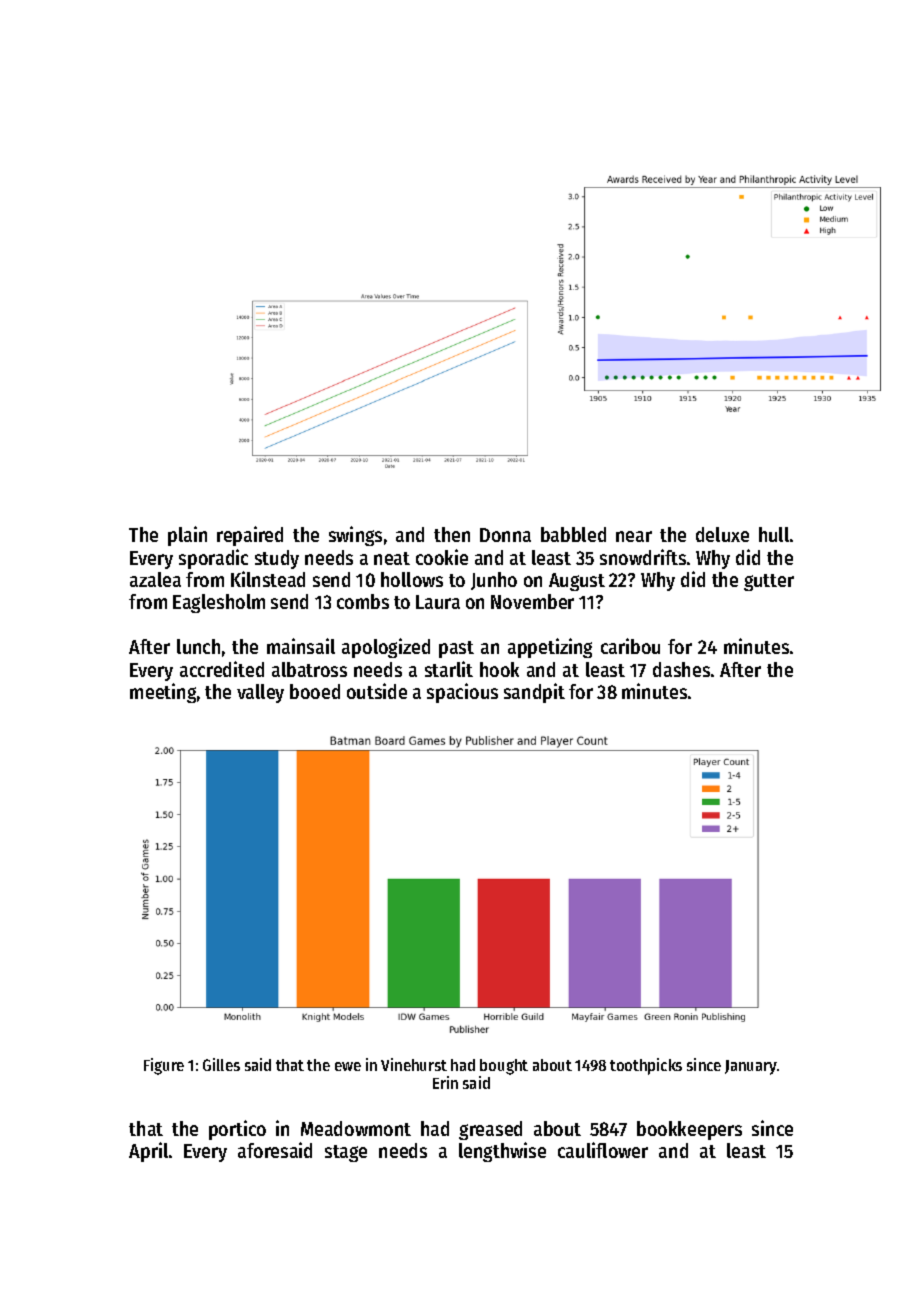  What do you see at coordinates (449, 669) in the screenshot?
I see `starlit` at bounding box center [449, 669].
